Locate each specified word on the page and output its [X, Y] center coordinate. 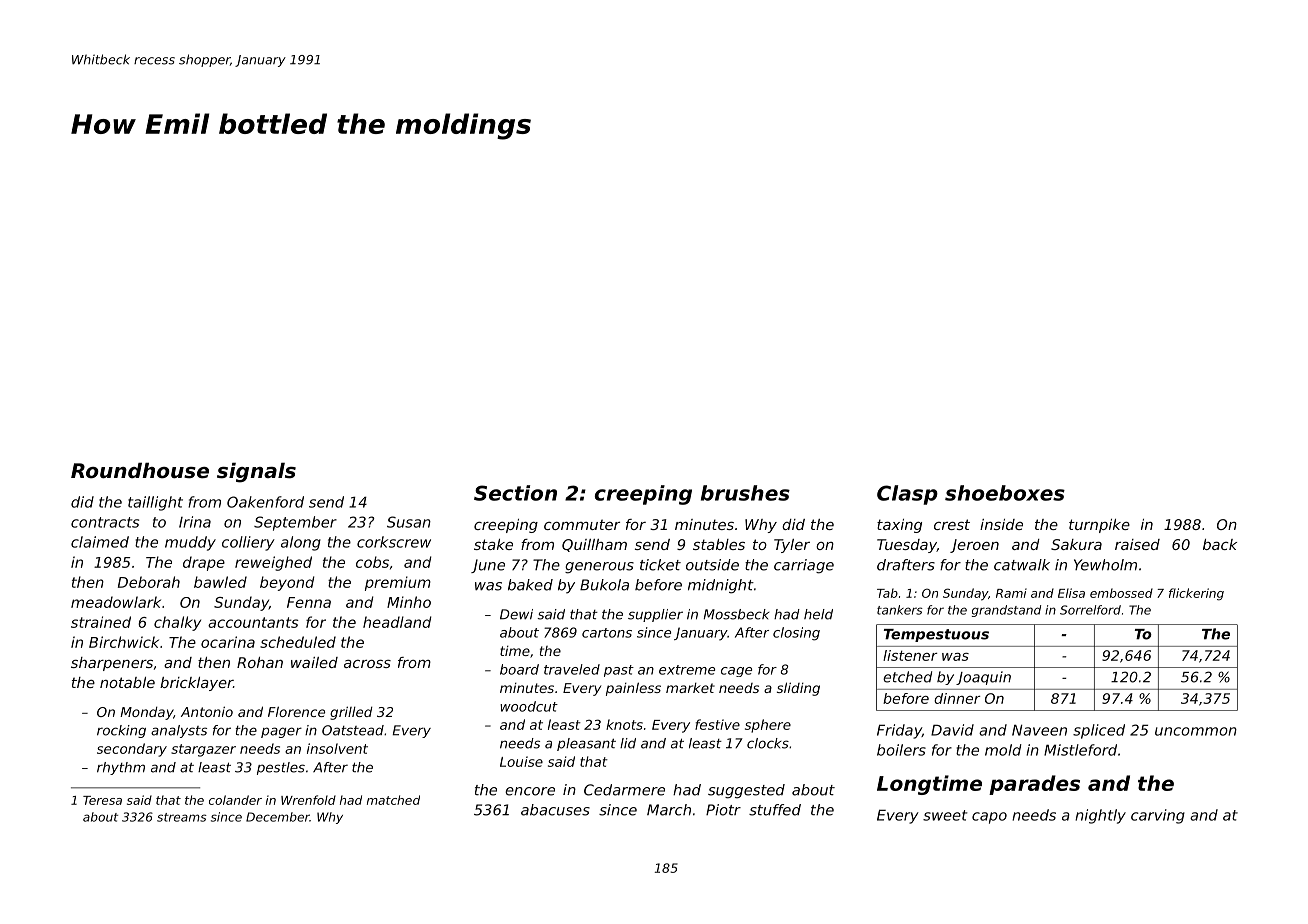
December [278, 817]
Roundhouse [140, 470]
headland [397, 622]
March [669, 810]
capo [989, 818]
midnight [721, 586]
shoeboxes [1005, 493]
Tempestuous [936, 635]
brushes [745, 493]
